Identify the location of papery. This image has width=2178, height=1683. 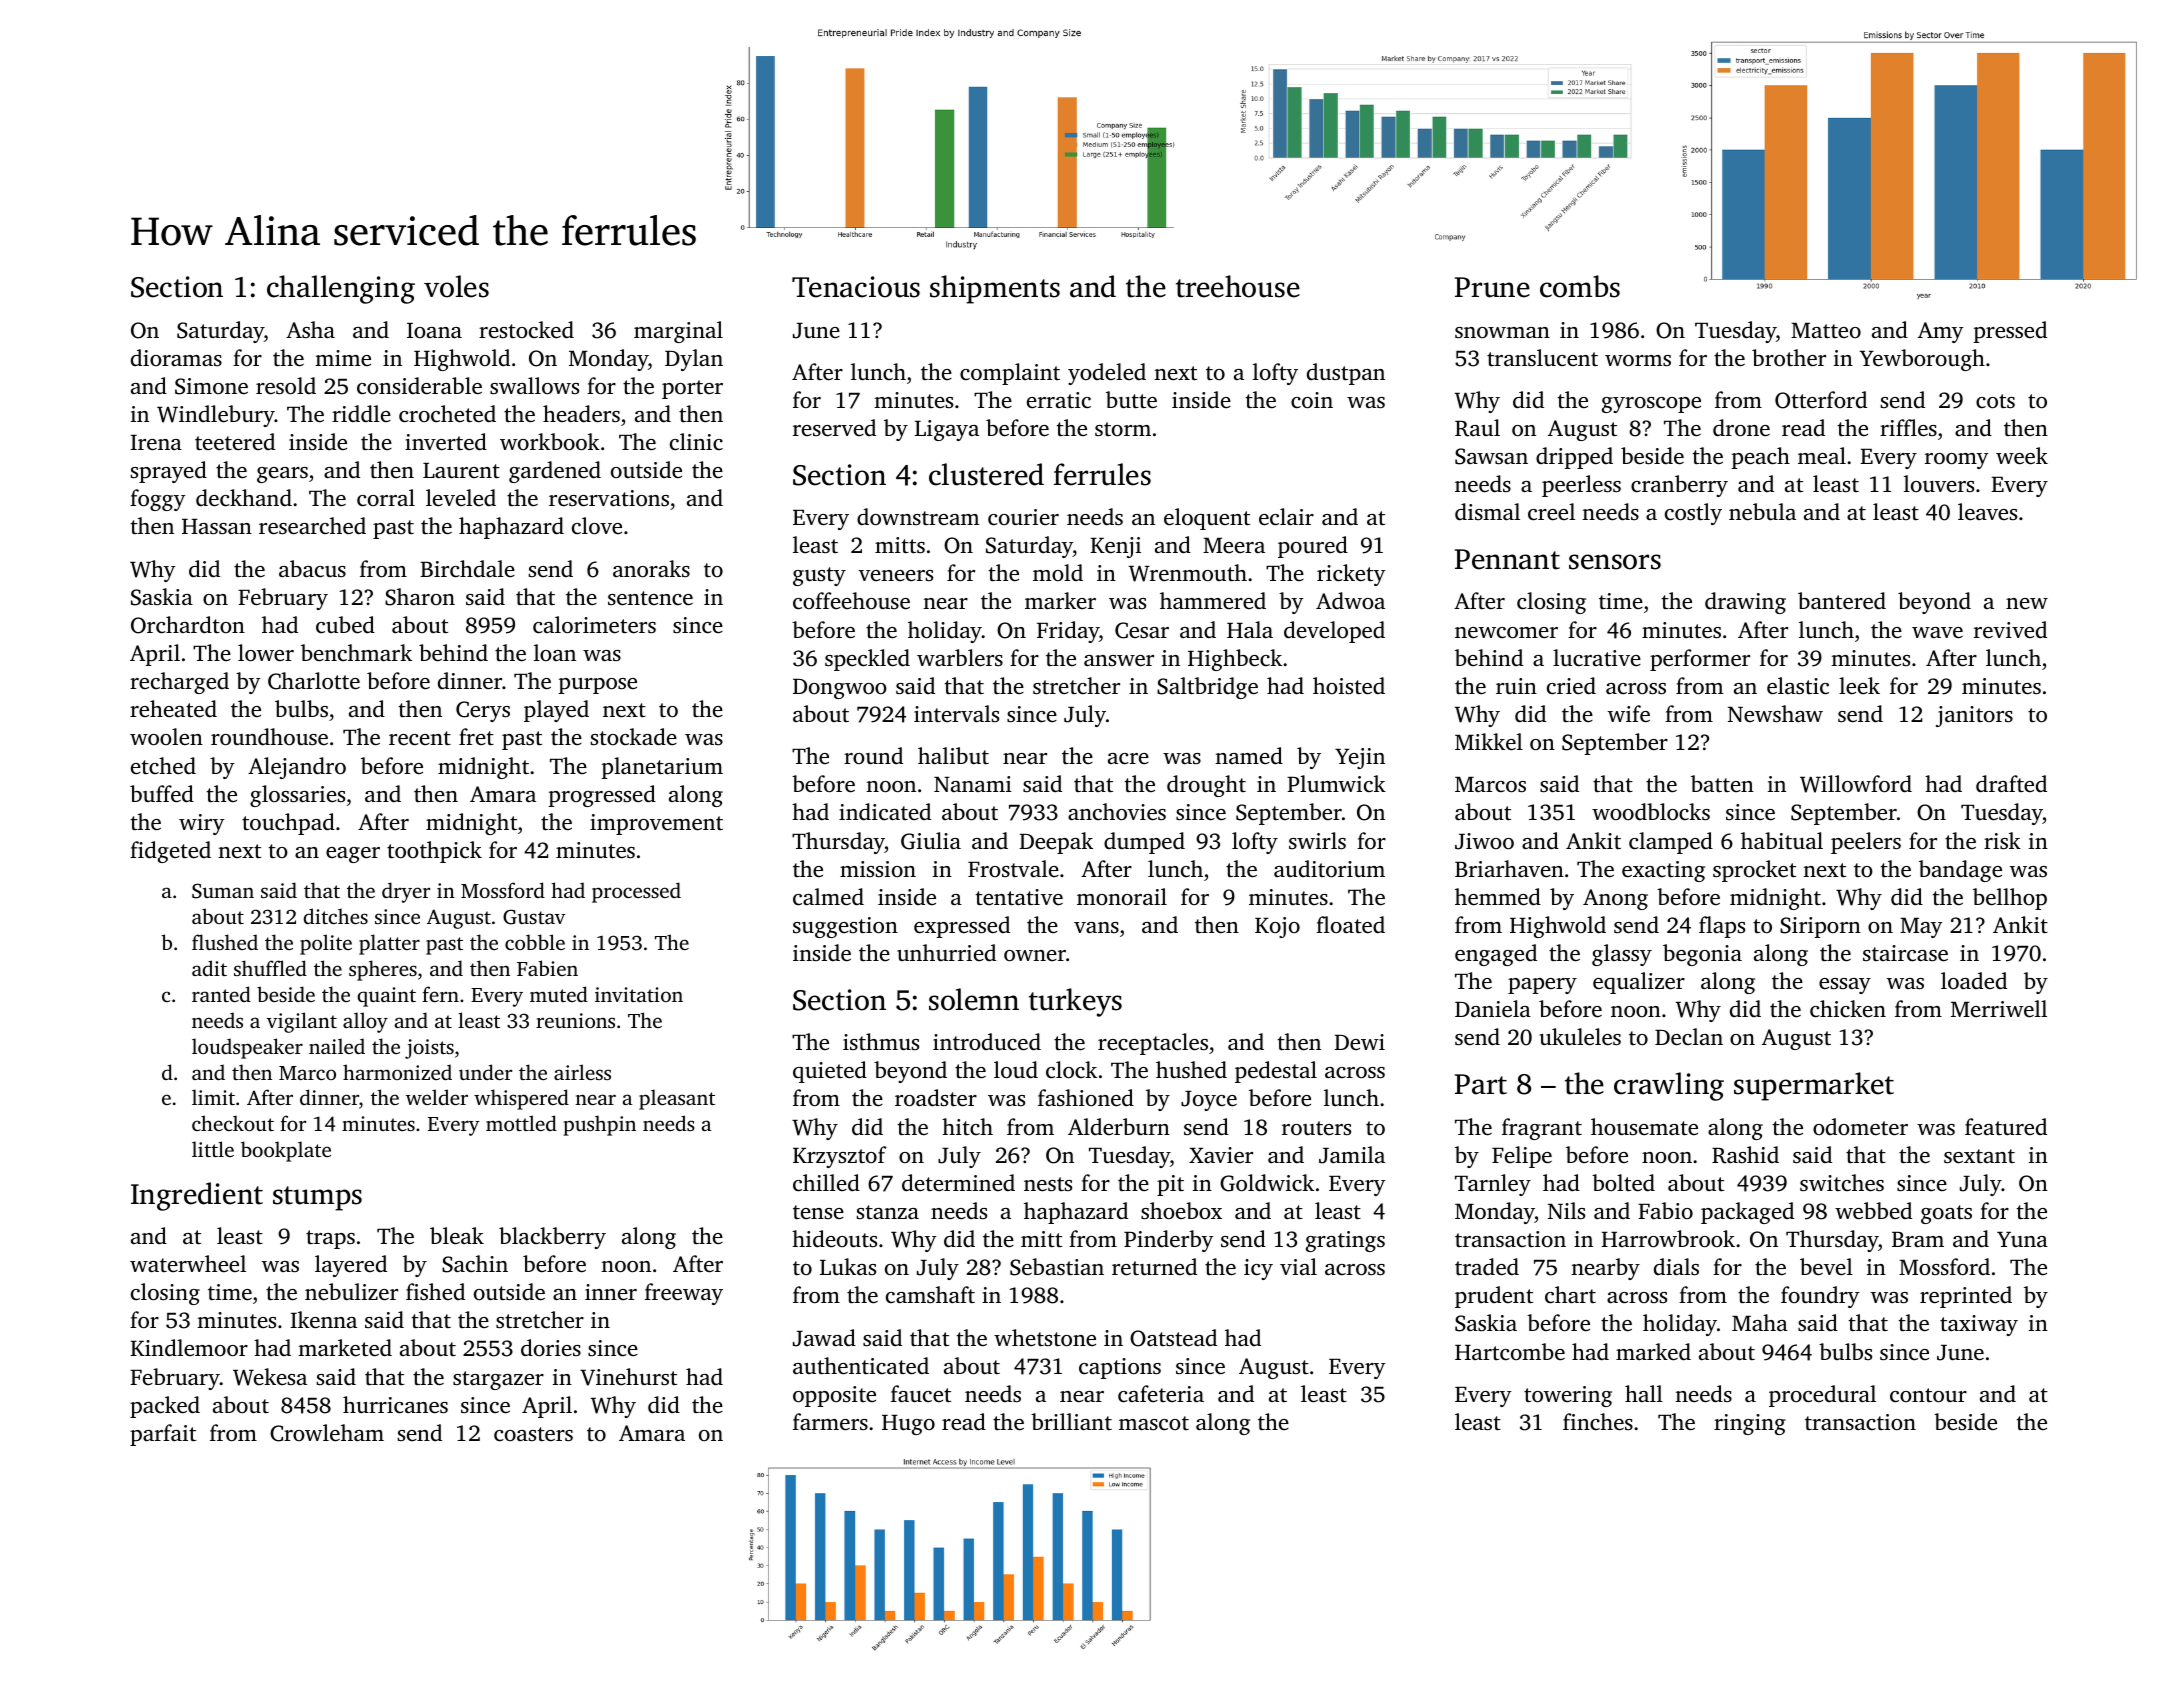
(1542, 986).
